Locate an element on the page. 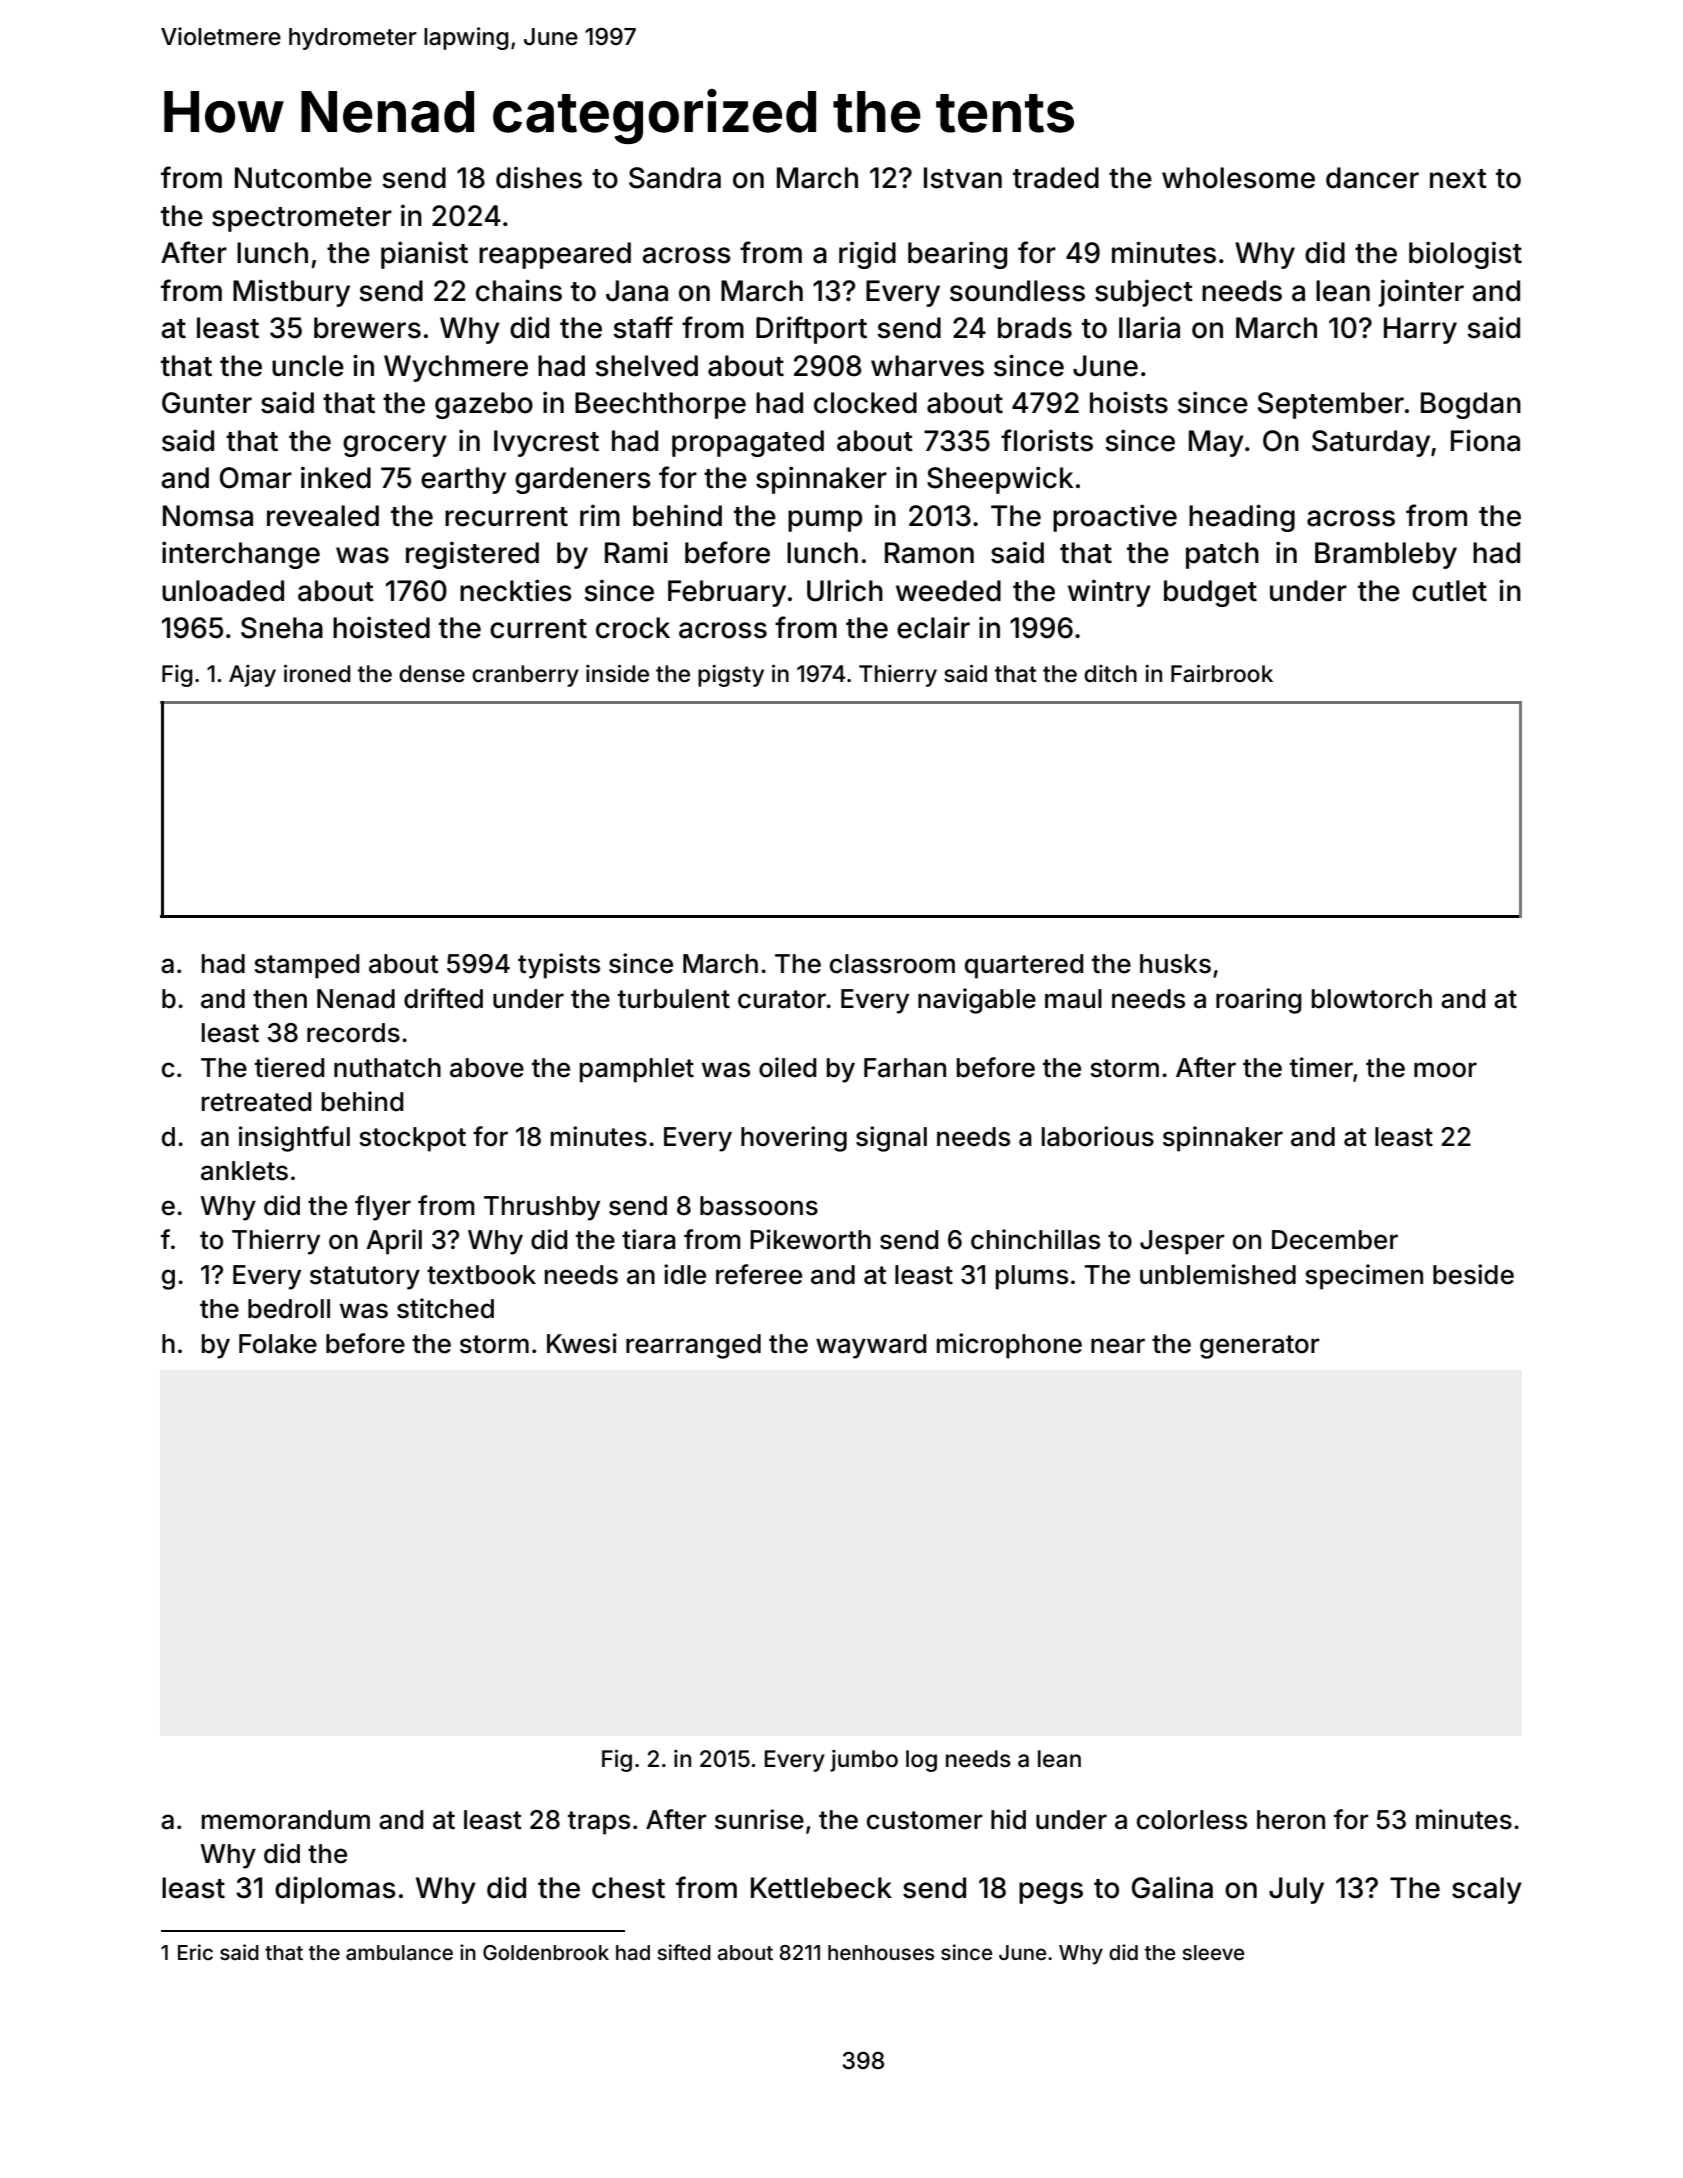 The image size is (1683, 2178). dishes is located at coordinates (539, 177).
